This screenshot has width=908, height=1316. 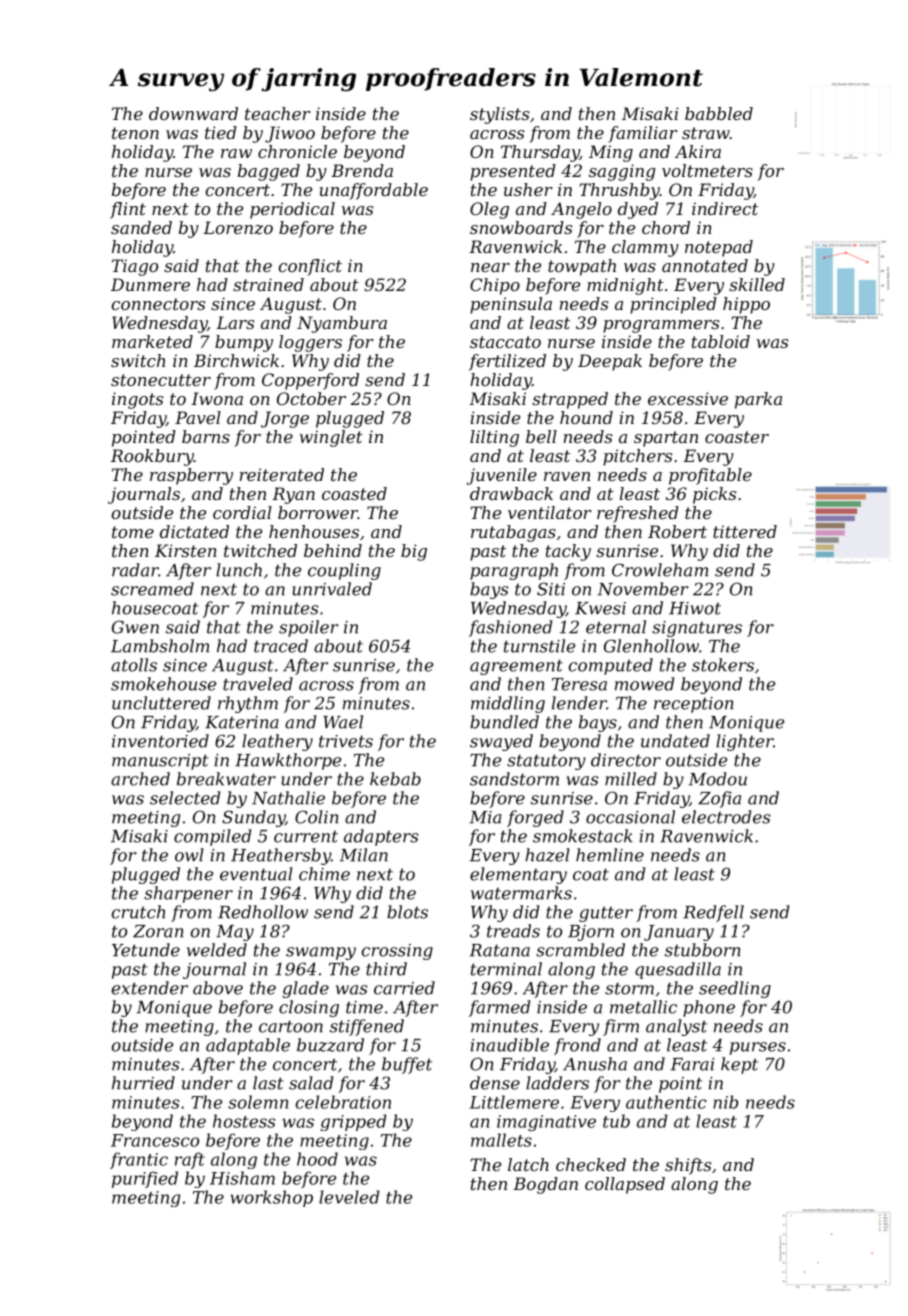 I want to click on lunch, so click(x=239, y=570).
